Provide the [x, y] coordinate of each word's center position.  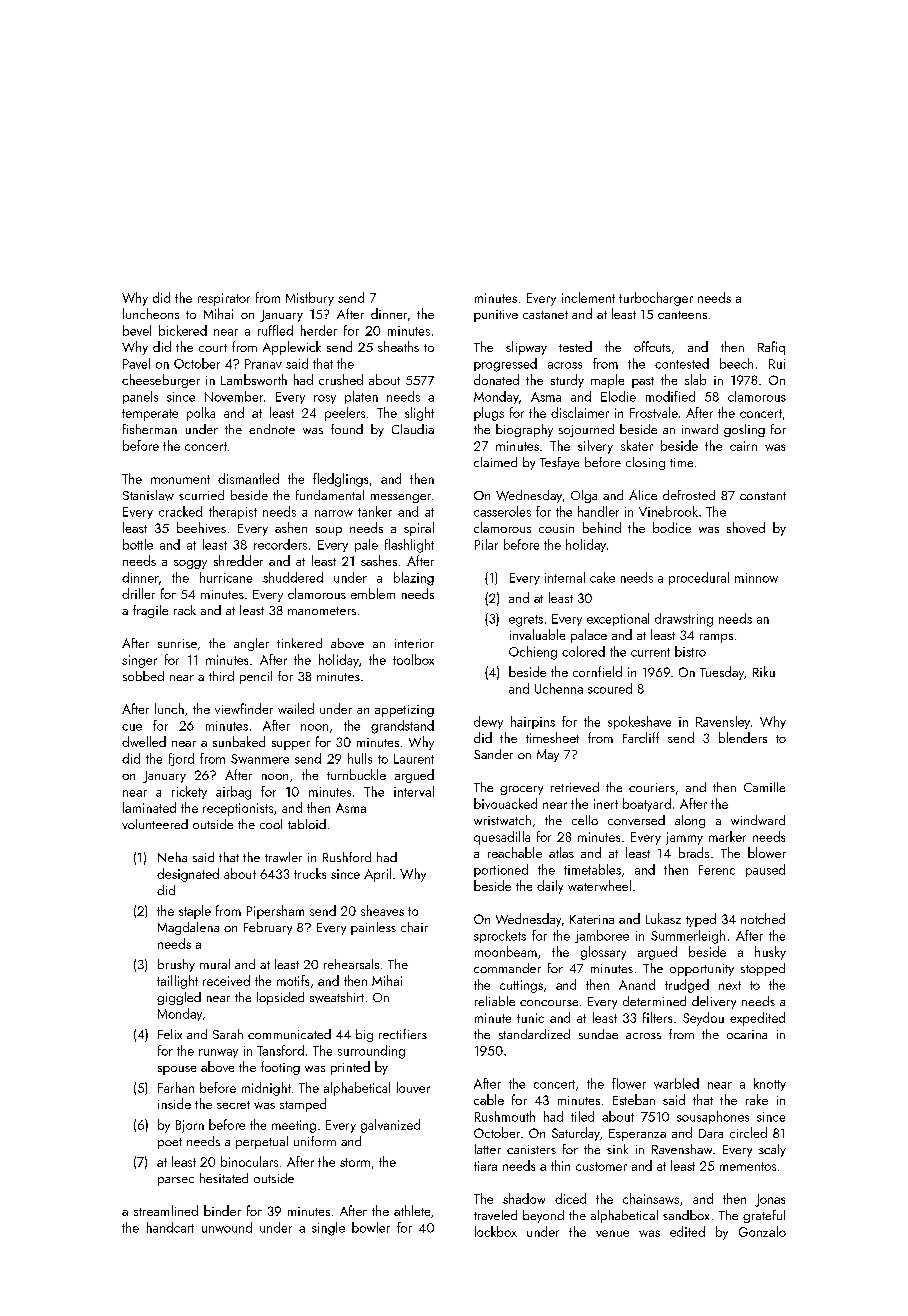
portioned [501, 870]
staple [195, 912]
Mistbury [310, 299]
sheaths [398, 346]
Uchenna [559, 688]
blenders [743, 737]
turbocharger [656, 299]
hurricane [226, 577]
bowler [371, 1227]
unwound [227, 1227]
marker [727, 836]
